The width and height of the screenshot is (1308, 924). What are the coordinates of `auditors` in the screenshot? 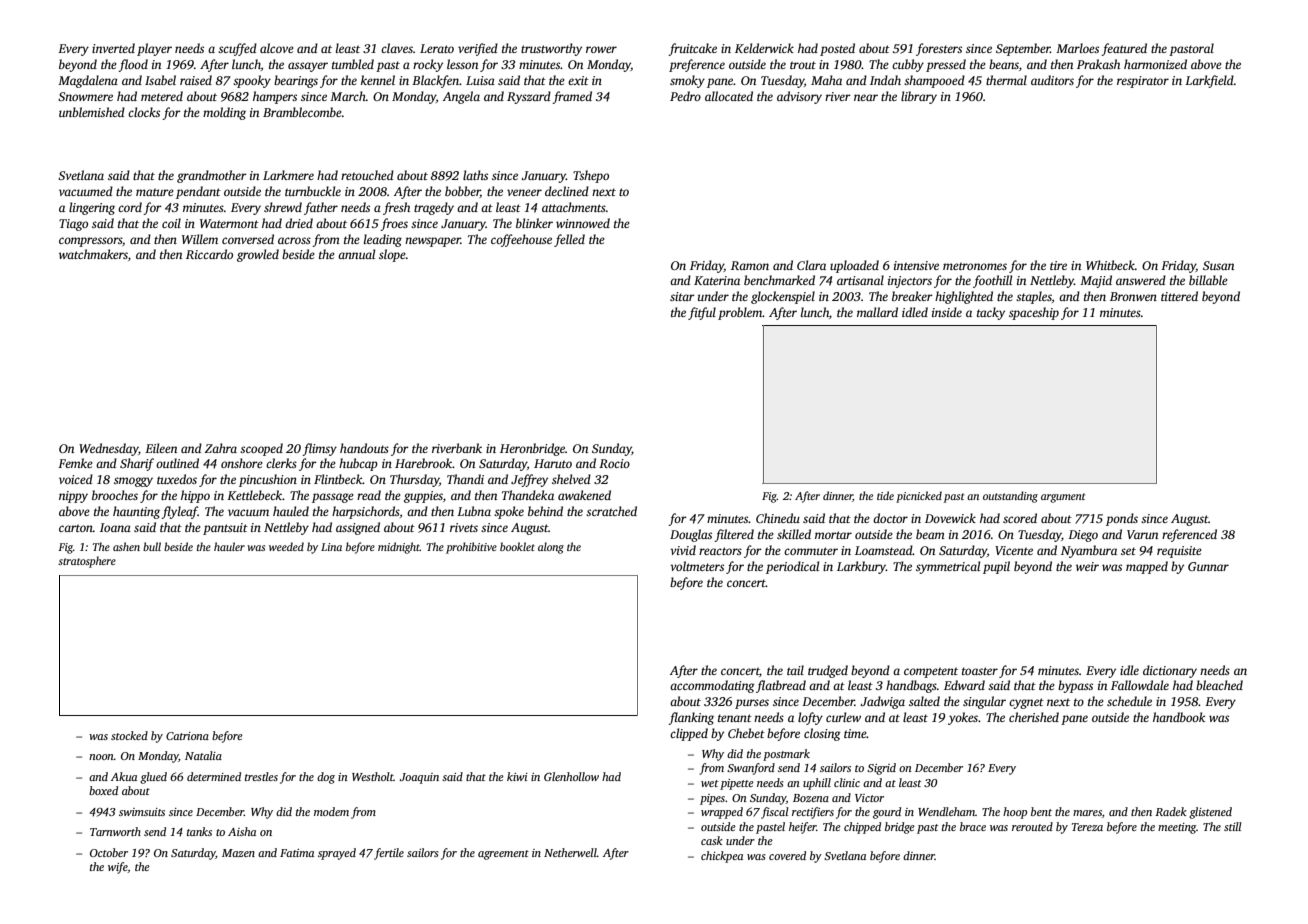 It's located at (1052, 80).
